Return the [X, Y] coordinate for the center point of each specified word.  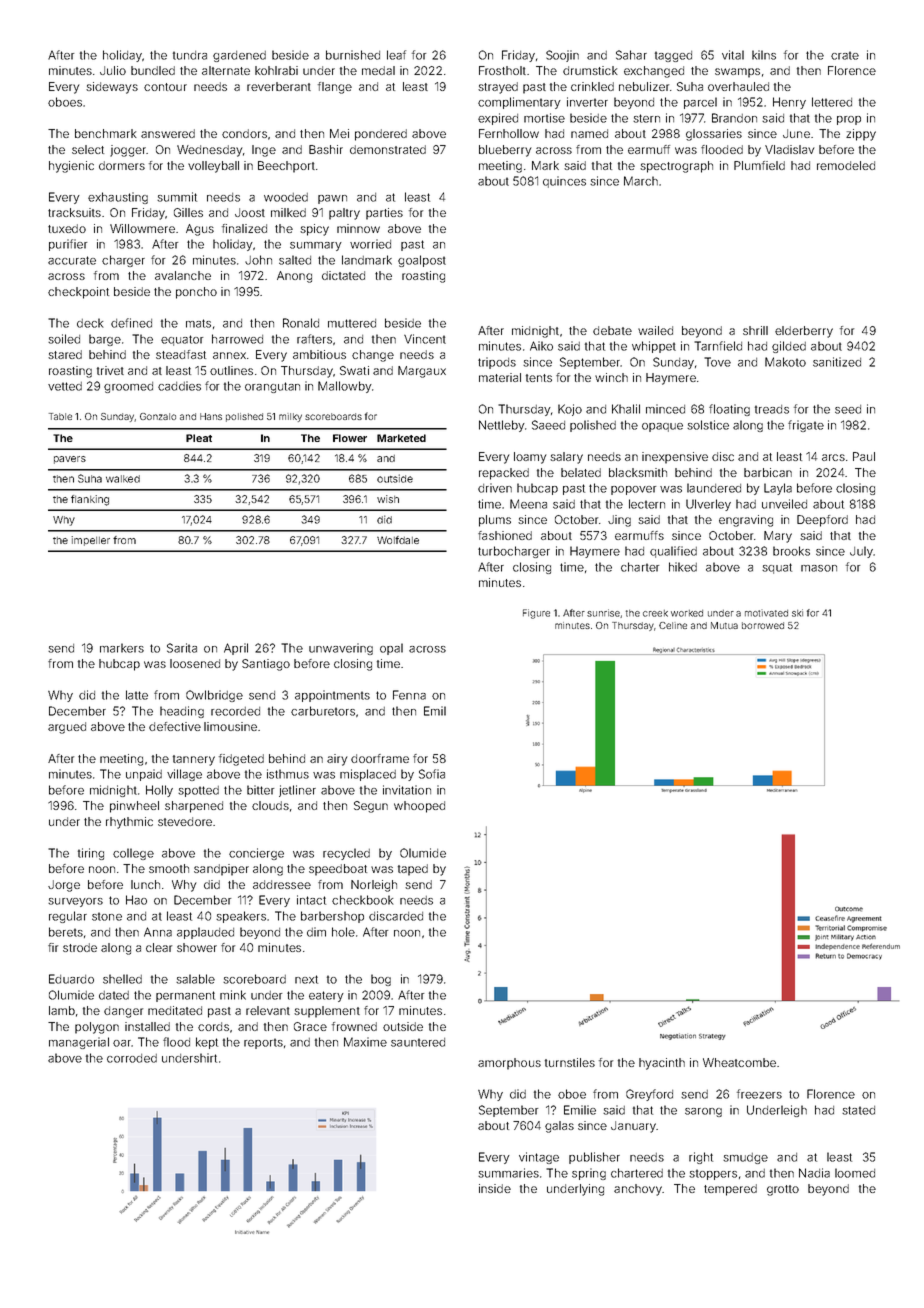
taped [413, 870]
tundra [190, 55]
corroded [132, 1058]
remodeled [846, 165]
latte [137, 695]
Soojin [562, 56]
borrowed [763, 625]
